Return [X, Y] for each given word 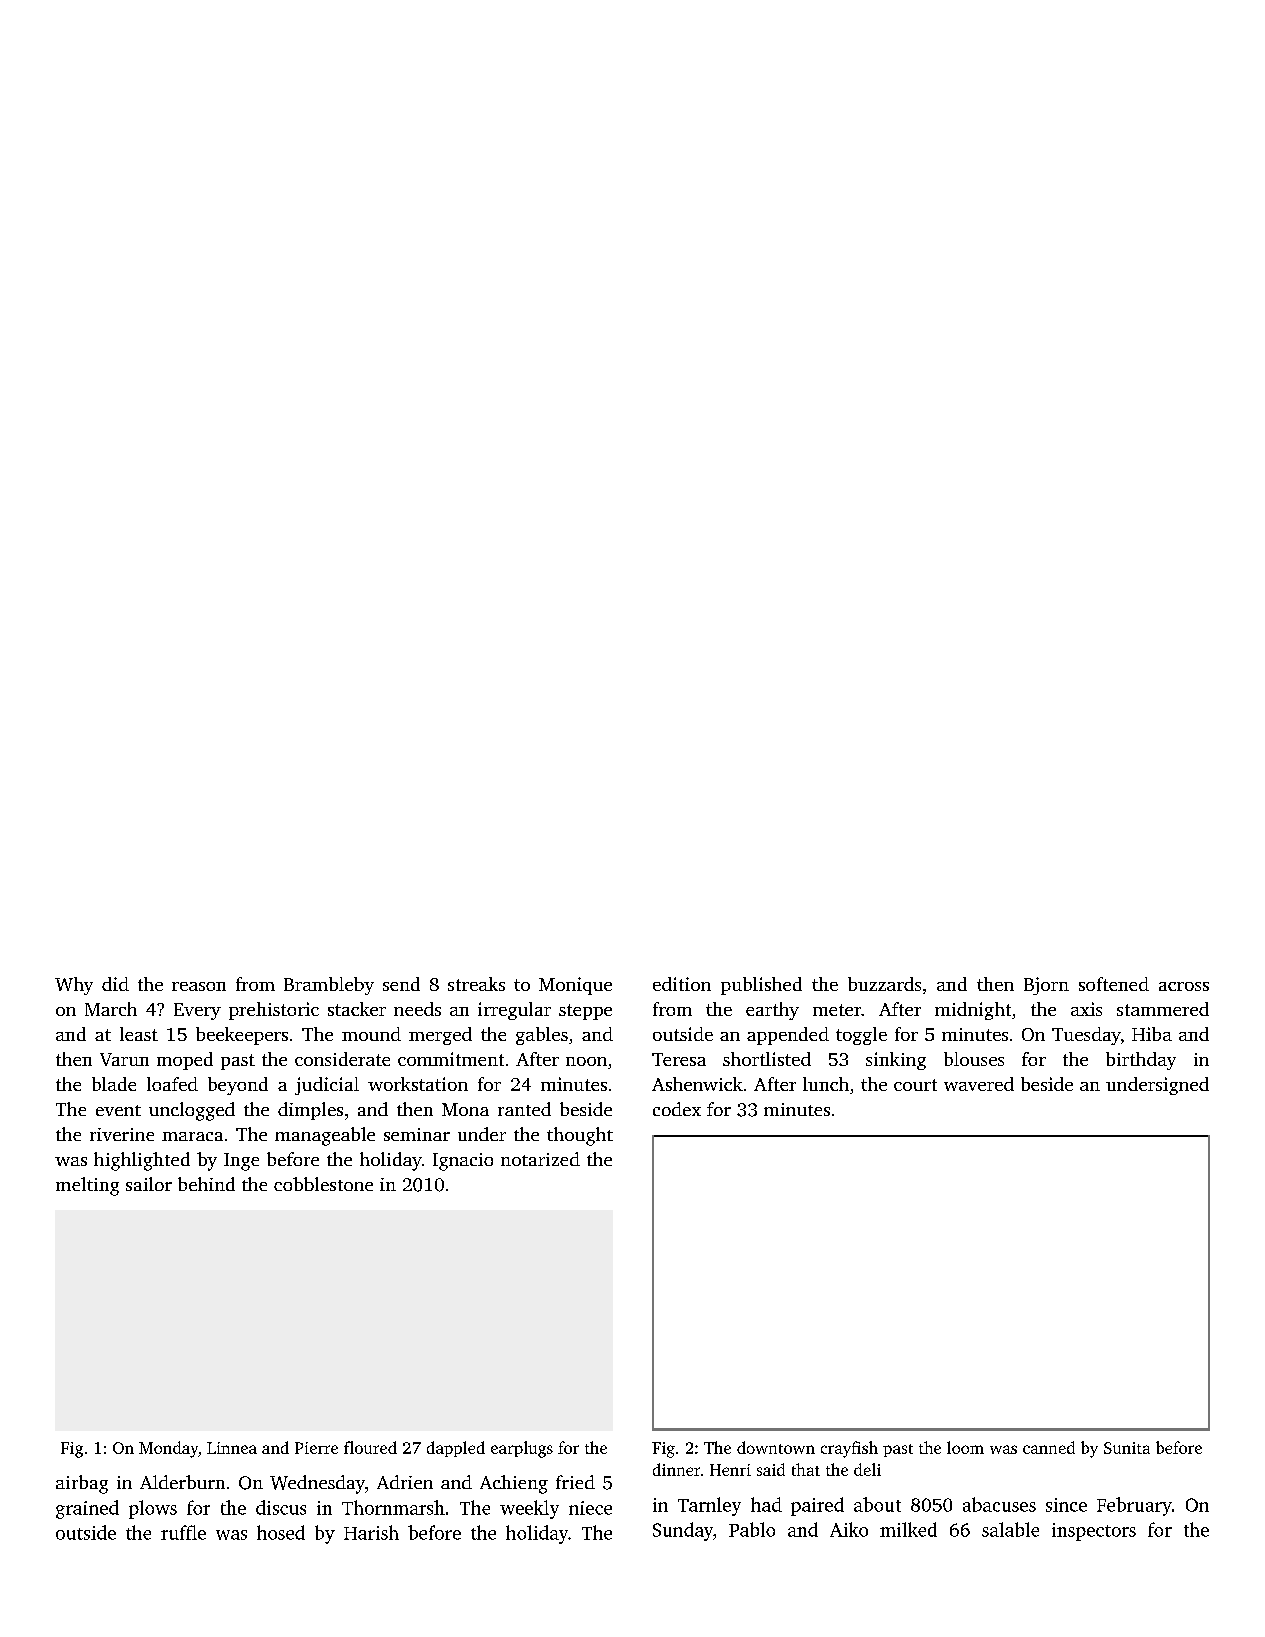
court [915, 1085]
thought [580, 1136]
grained [87, 1509]
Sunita [1127, 1448]
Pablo [752, 1529]
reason [199, 986]
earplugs [522, 1449]
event [118, 1110]
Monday [168, 1449]
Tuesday [1086, 1036]
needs [417, 1009]
